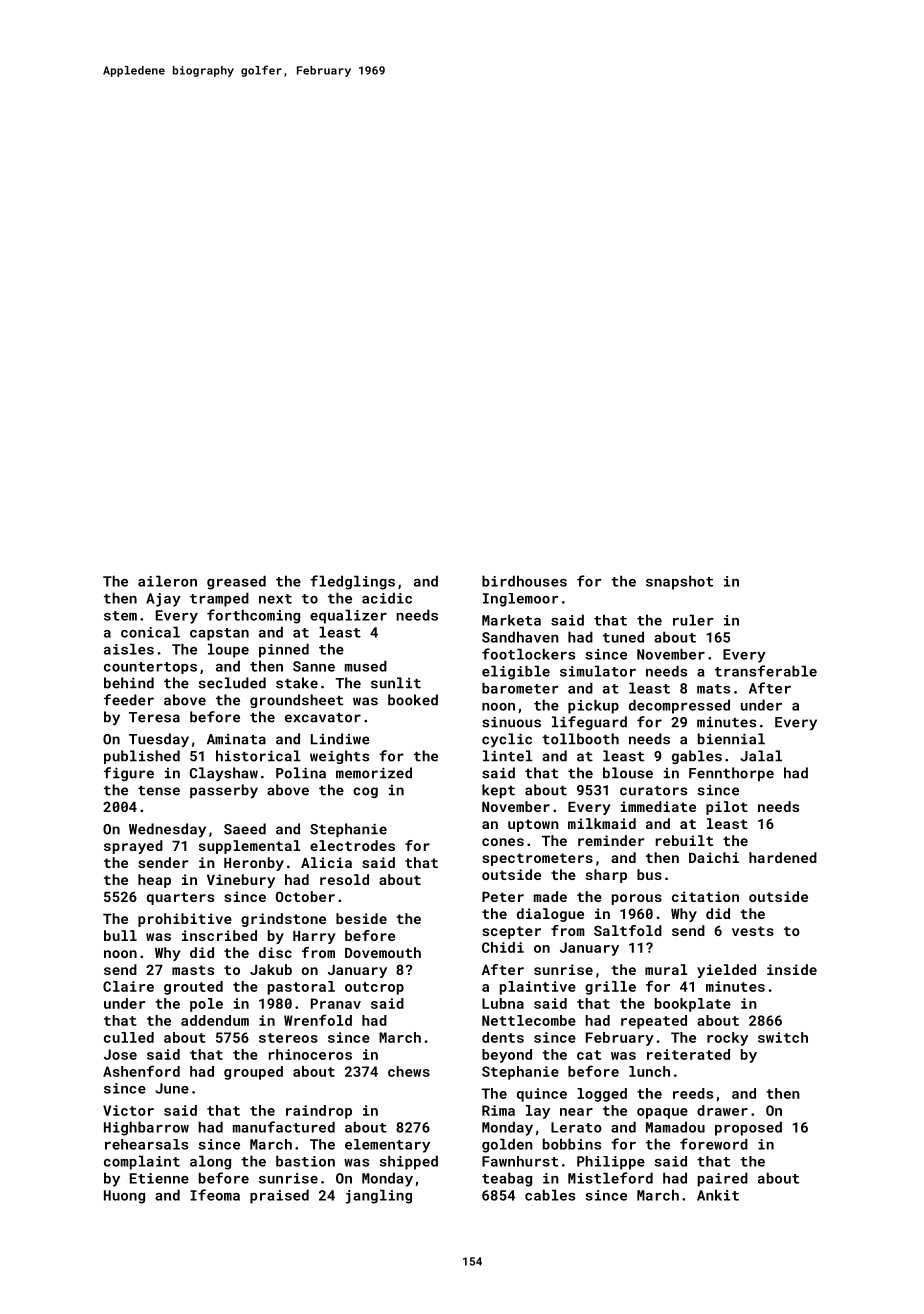 This page has height=1314, width=924. Describe the element at coordinates (120, 1054) in the page. I see `Jose` at that location.
